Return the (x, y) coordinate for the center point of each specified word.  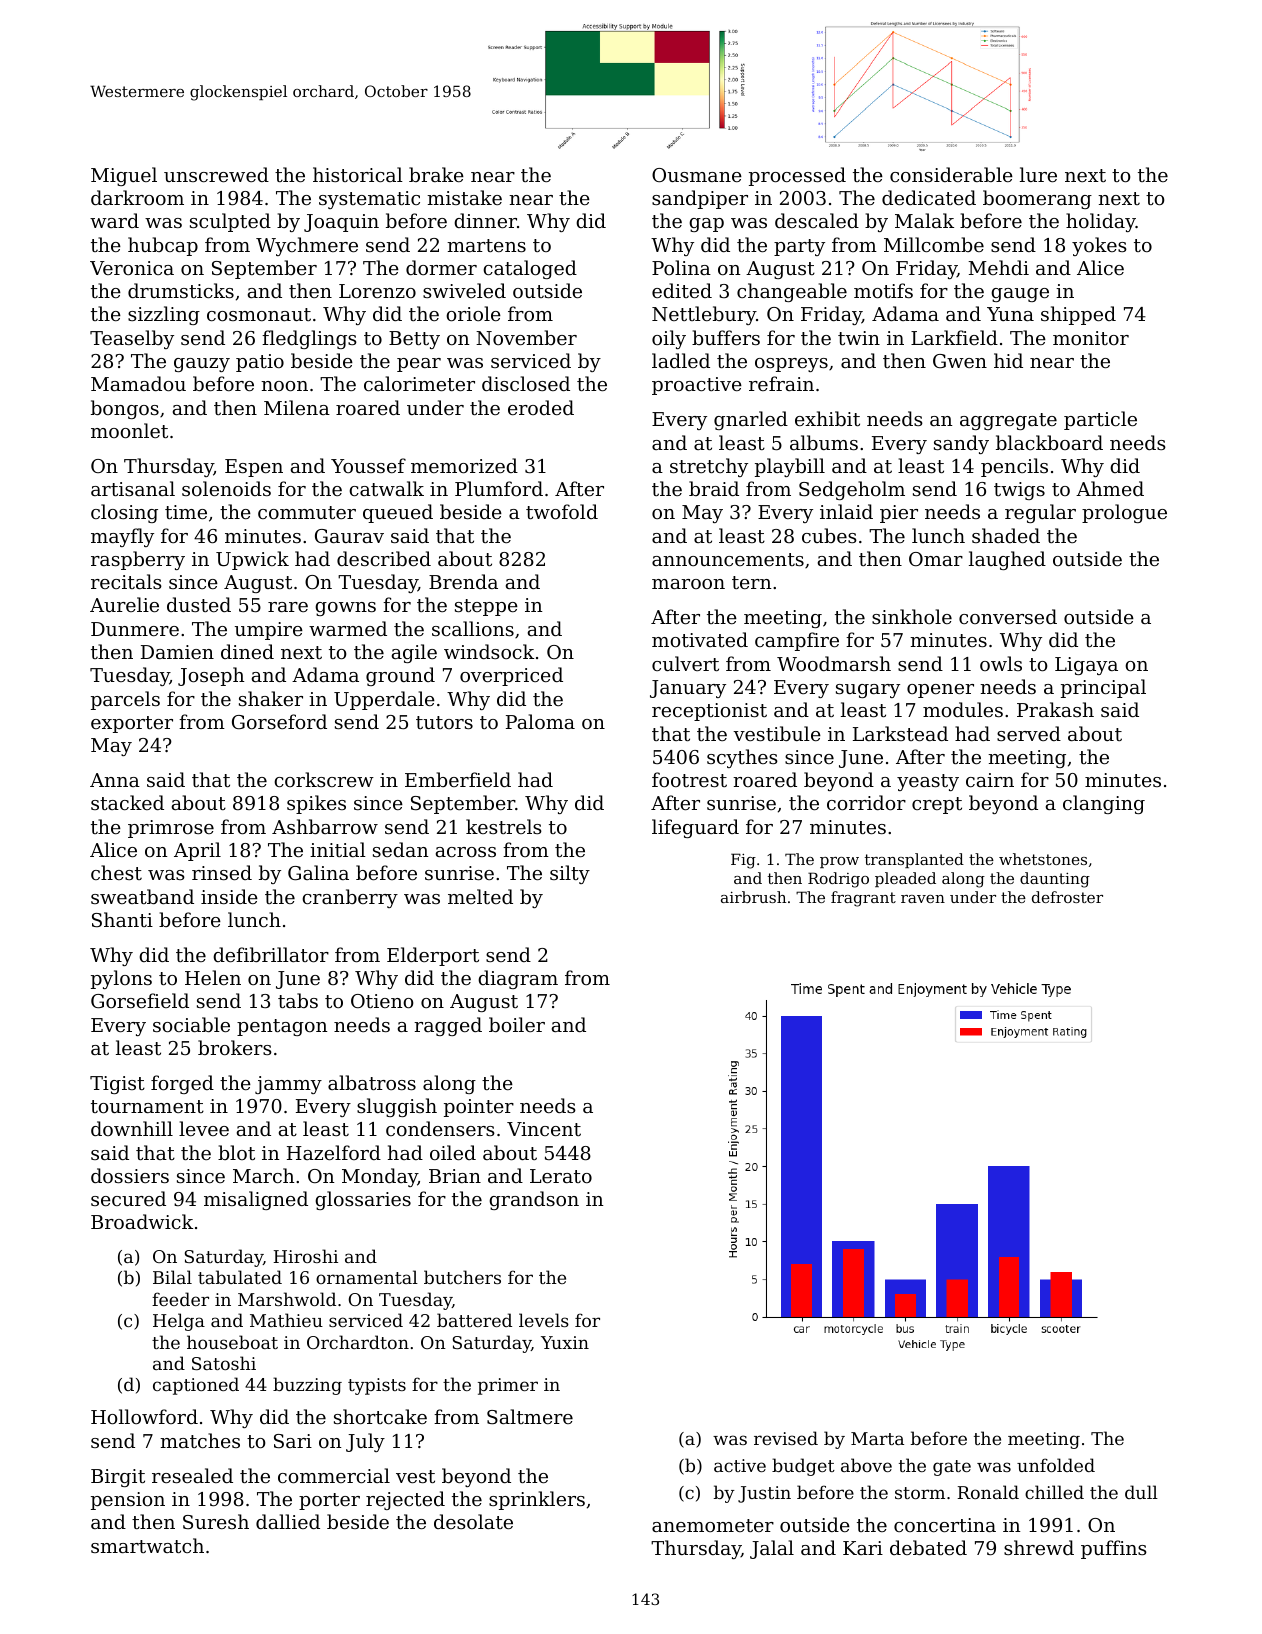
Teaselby (132, 339)
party (799, 247)
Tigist (117, 1085)
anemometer (713, 1525)
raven (923, 899)
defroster (1067, 897)
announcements (728, 559)
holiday (1101, 222)
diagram (518, 979)
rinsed (222, 872)
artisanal (133, 488)
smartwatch (147, 1545)
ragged (448, 1026)
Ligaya (1086, 666)
